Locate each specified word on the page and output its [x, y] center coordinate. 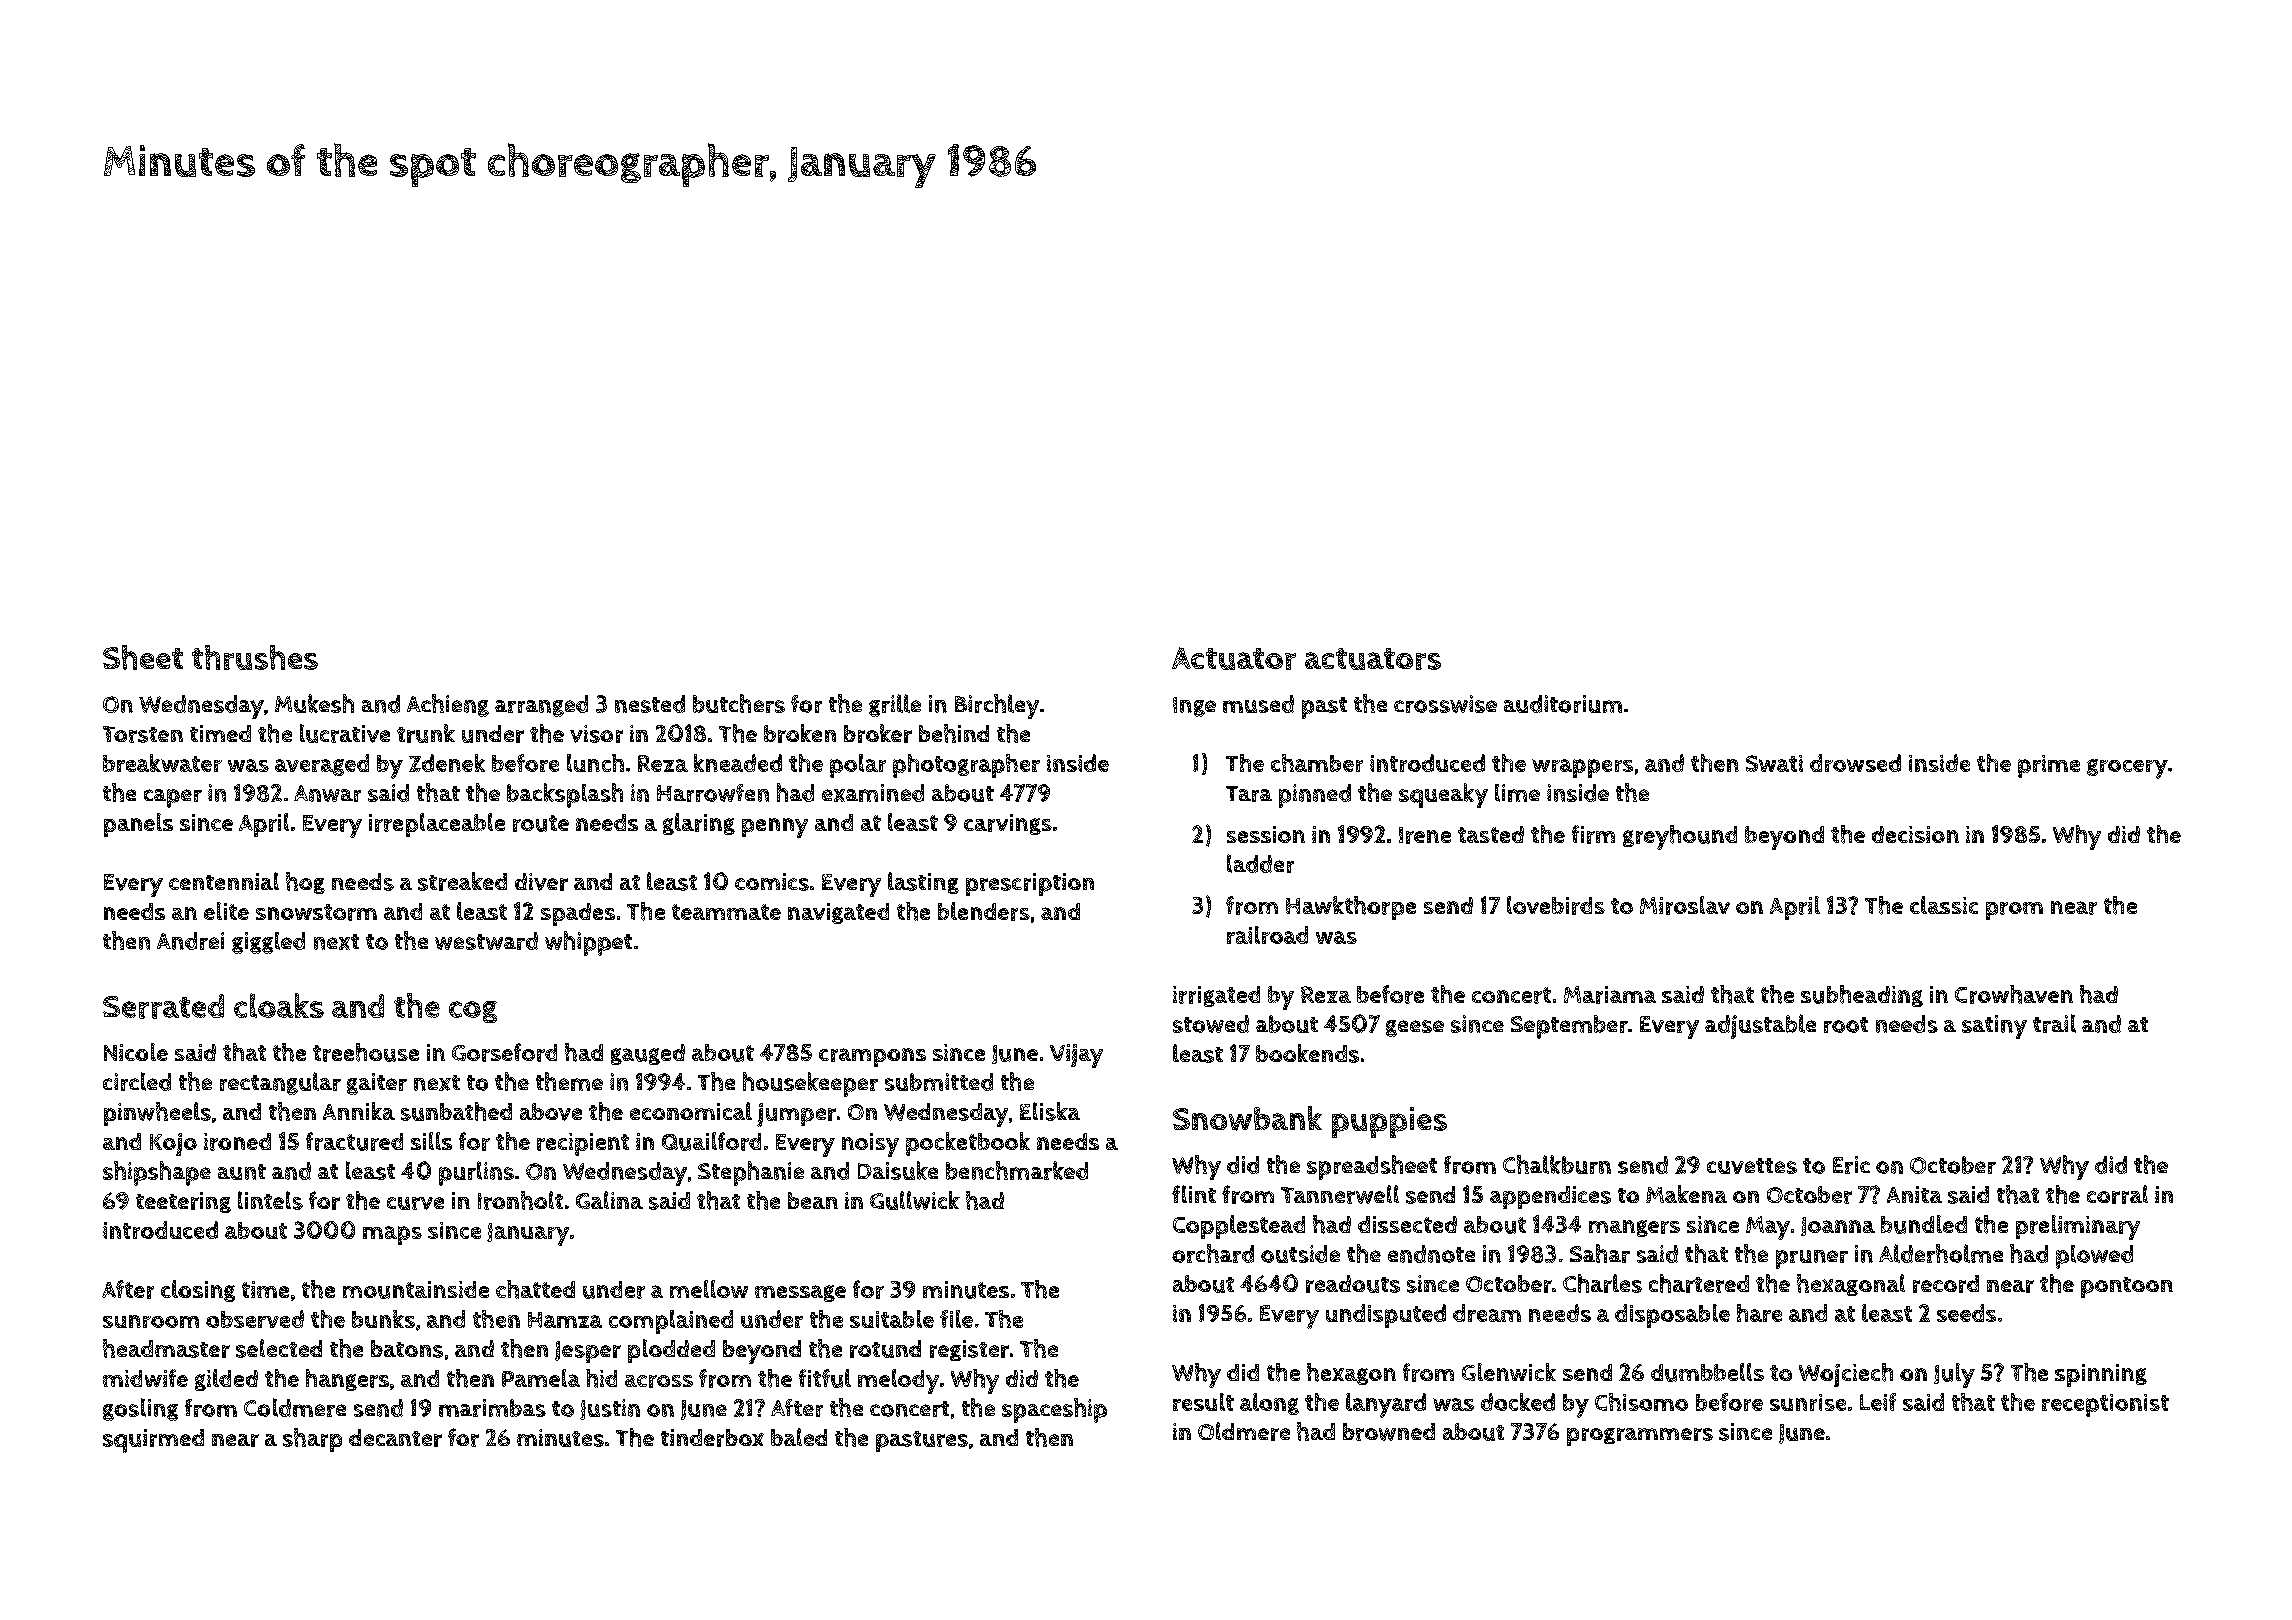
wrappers [1582, 768]
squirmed [153, 1441]
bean [813, 1200]
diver [541, 882]
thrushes [255, 657]
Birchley [997, 706]
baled [799, 1437]
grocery [2127, 769]
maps [392, 1235]
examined [873, 793]
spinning [2101, 1375]
